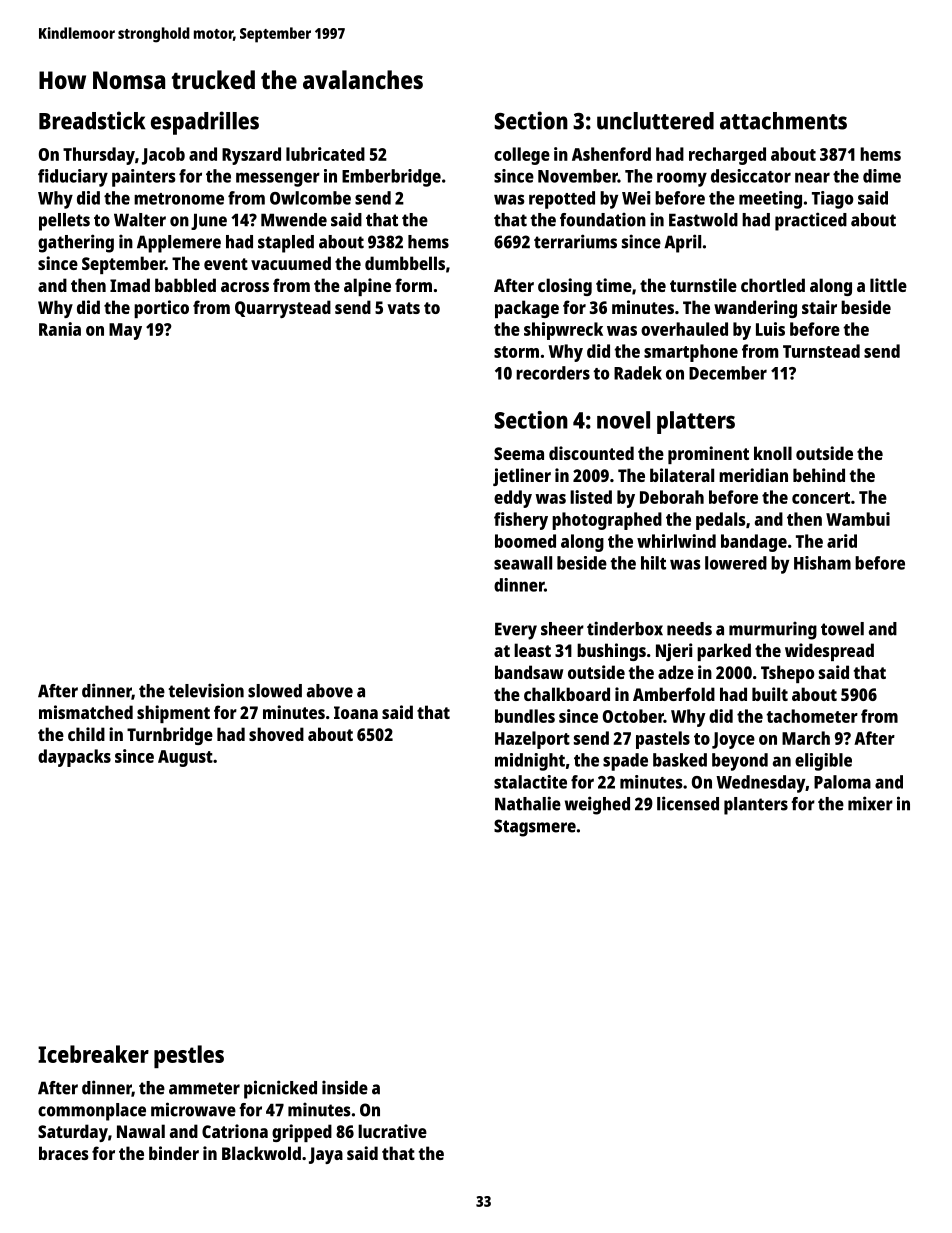  I want to click on Ioana, so click(356, 712).
